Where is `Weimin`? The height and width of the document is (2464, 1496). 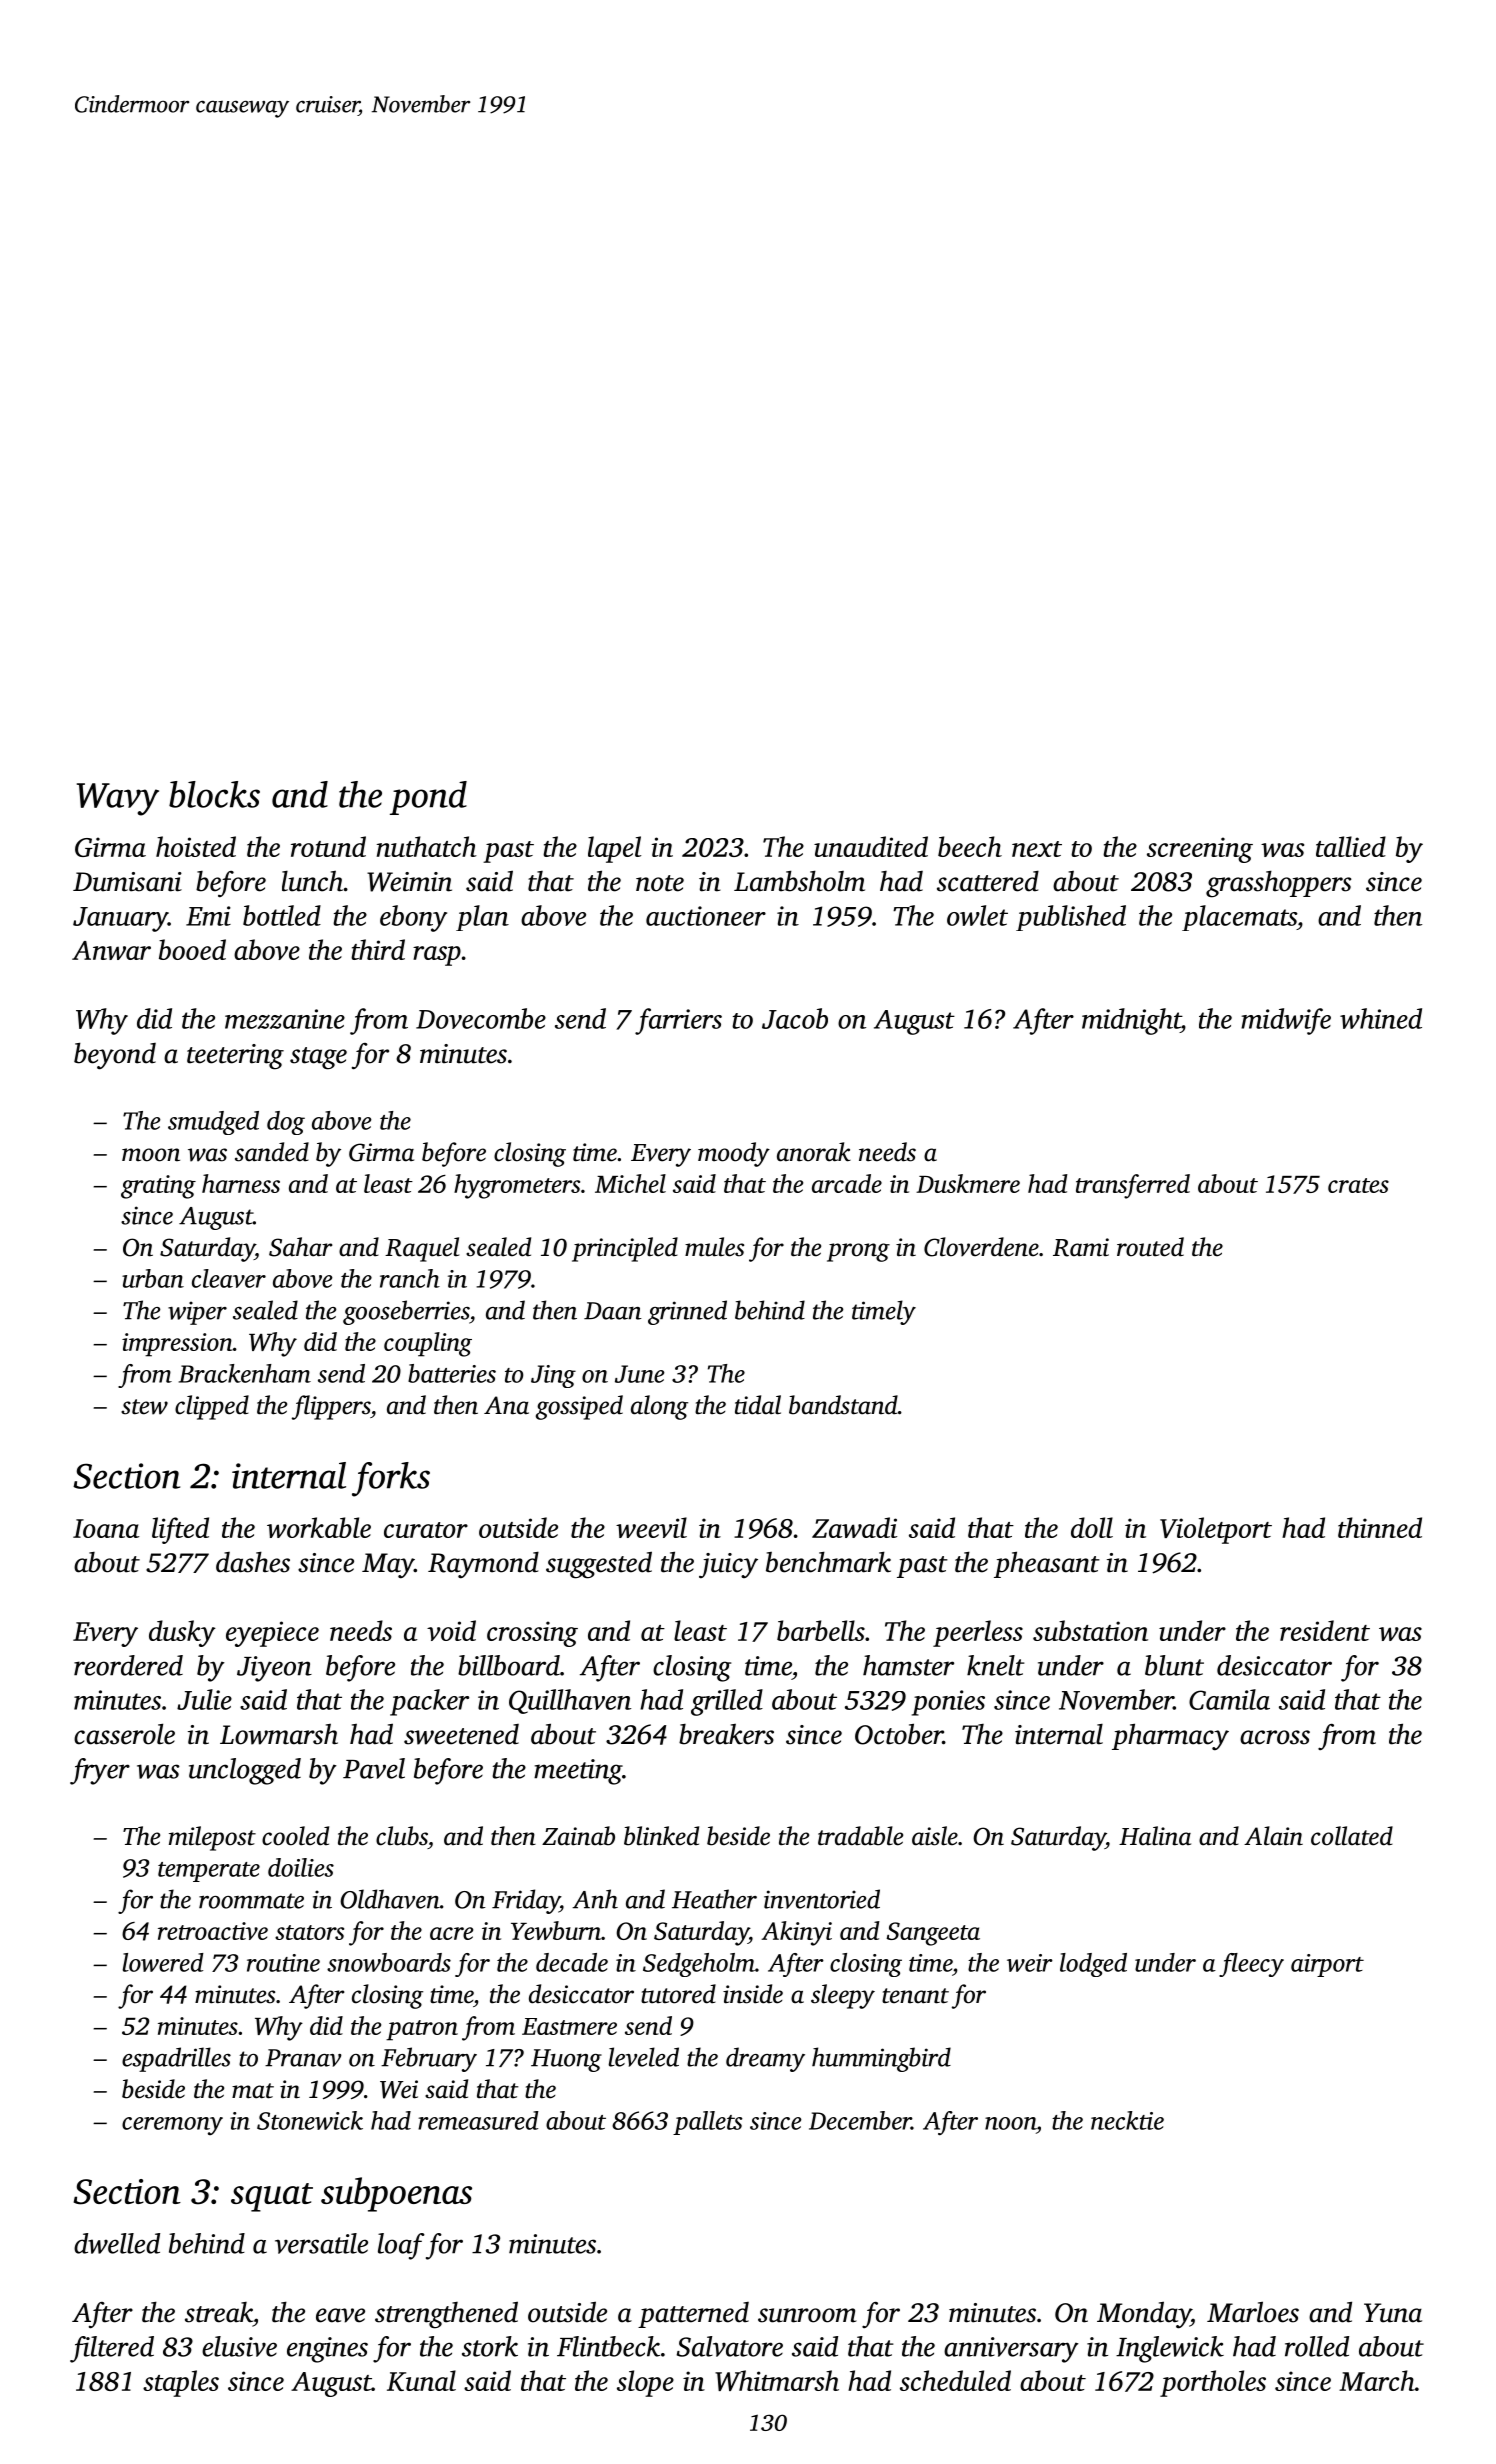 Weimin is located at coordinates (409, 882).
